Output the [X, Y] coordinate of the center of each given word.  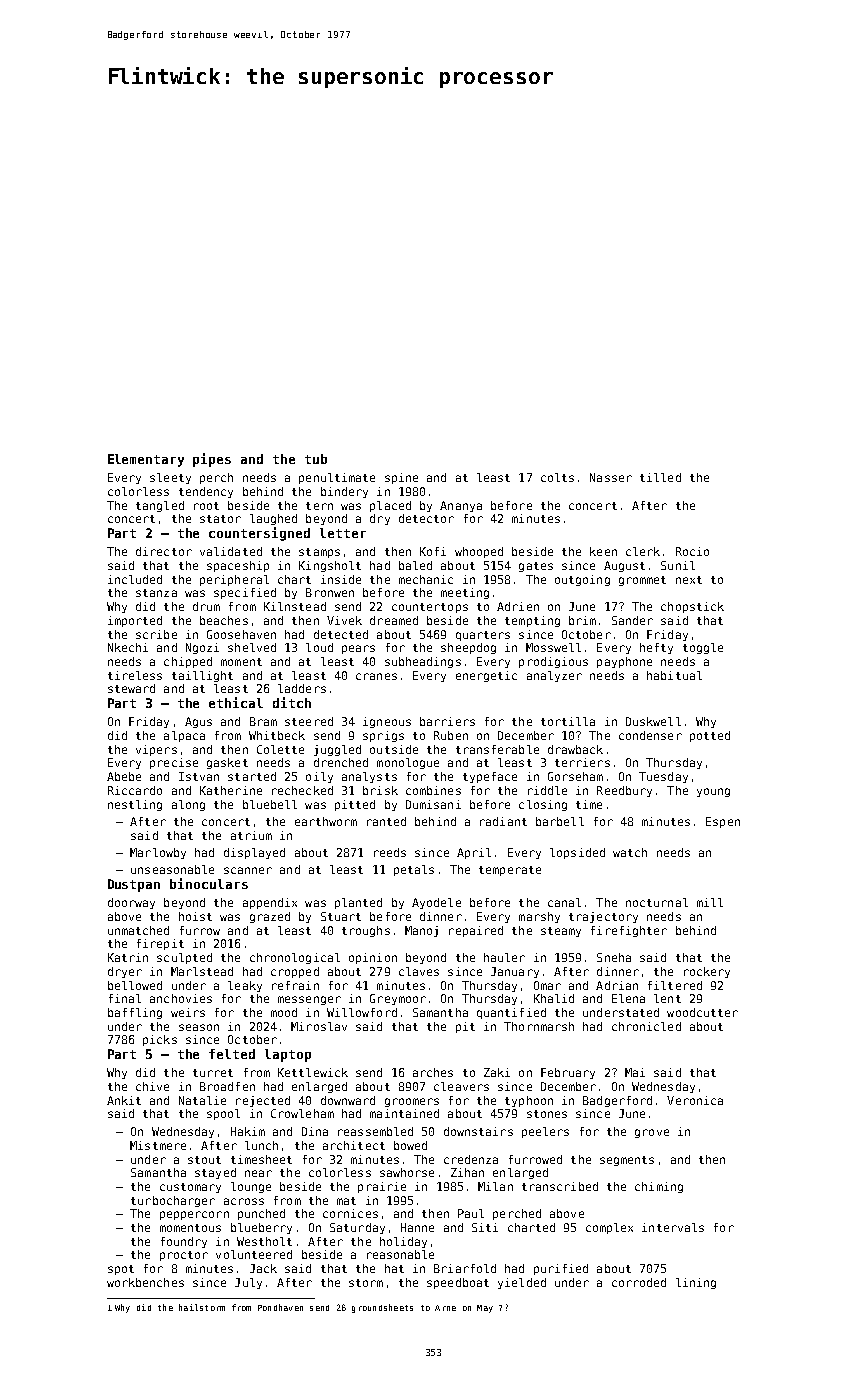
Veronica [695, 1100]
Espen [723, 822]
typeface [490, 777]
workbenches [145, 1282]
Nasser [611, 477]
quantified [511, 1013]
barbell [560, 821]
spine [401, 478]
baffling [135, 1013]
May [485, 1309]
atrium [251, 835]
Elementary [146, 460]
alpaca [184, 736]
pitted [355, 805]
